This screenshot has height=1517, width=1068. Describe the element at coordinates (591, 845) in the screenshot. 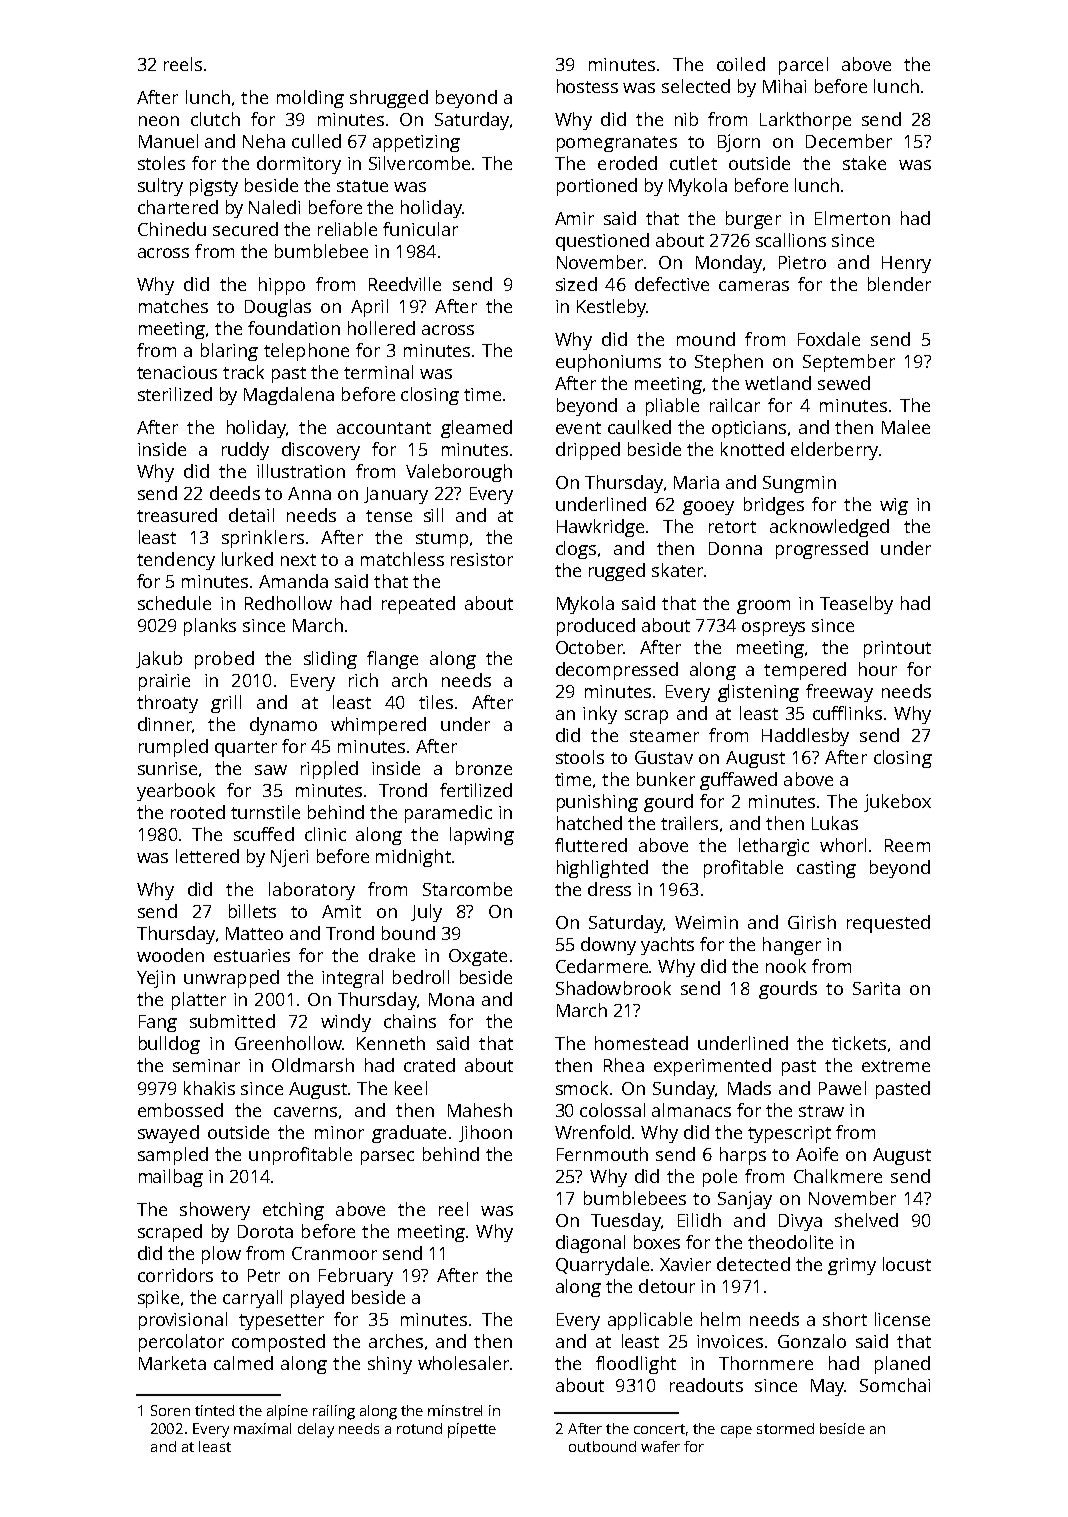

I see `fluttered` at that location.
